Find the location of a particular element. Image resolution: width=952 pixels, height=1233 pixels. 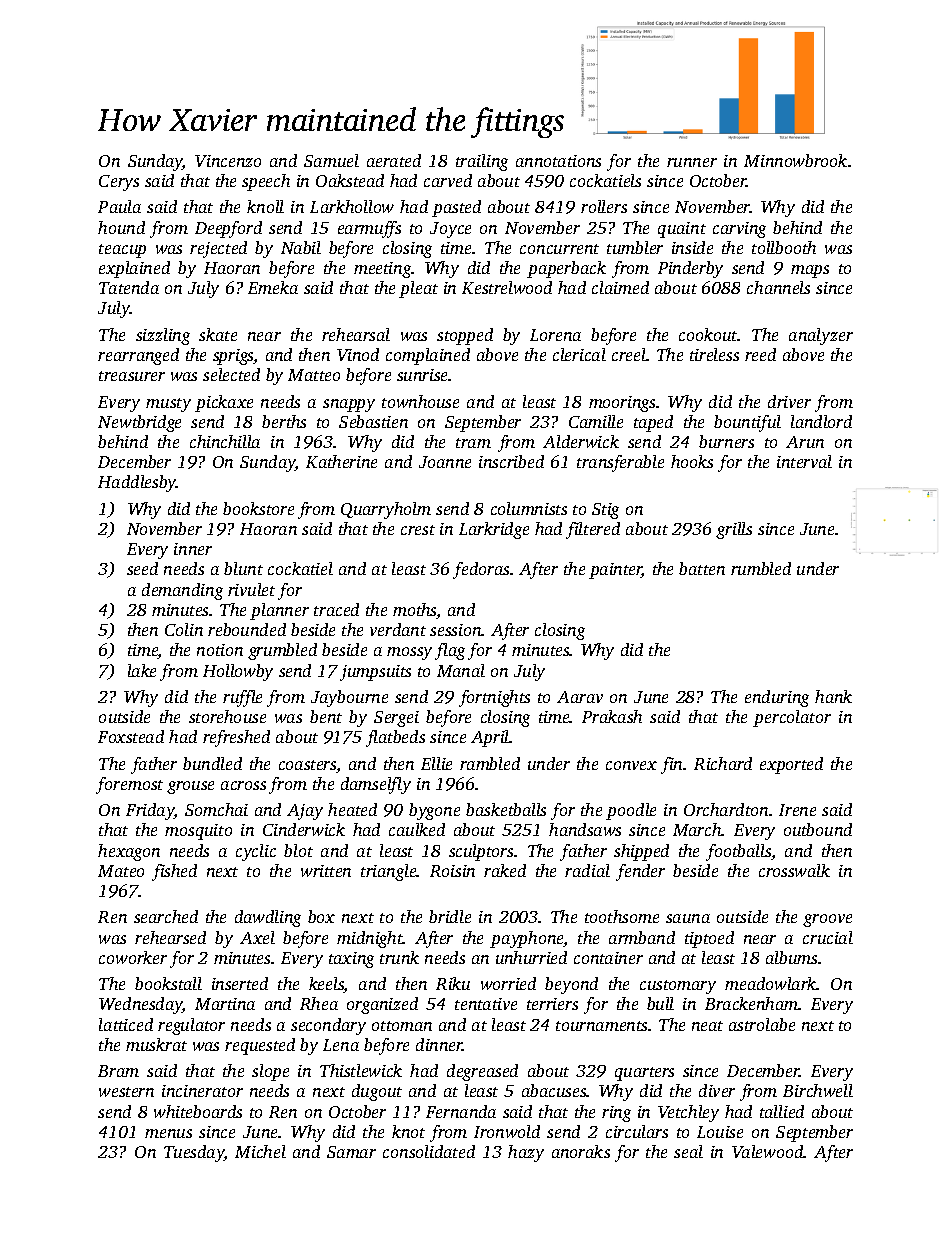

knot is located at coordinates (408, 1131).
